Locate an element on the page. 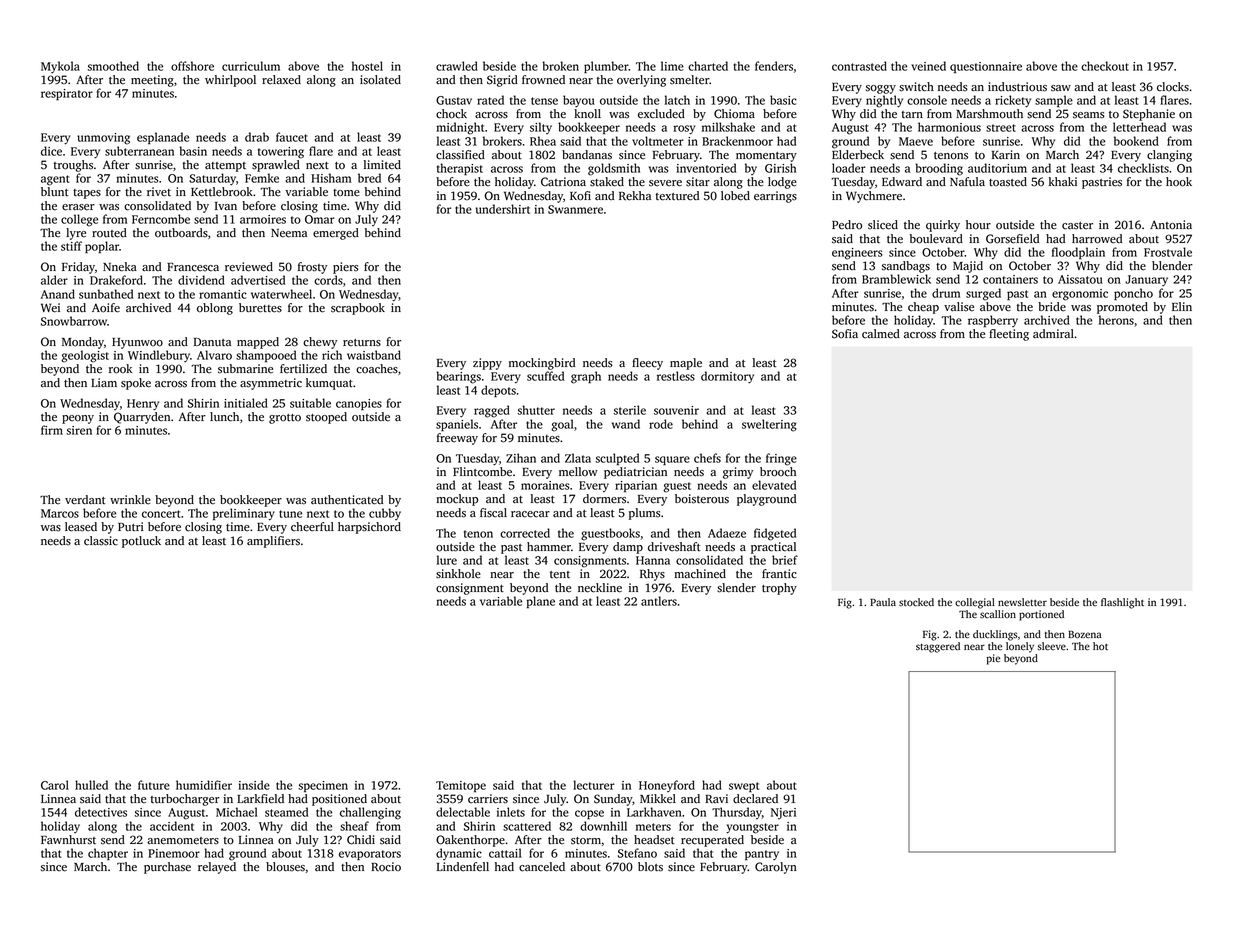  restless is located at coordinates (676, 376).
